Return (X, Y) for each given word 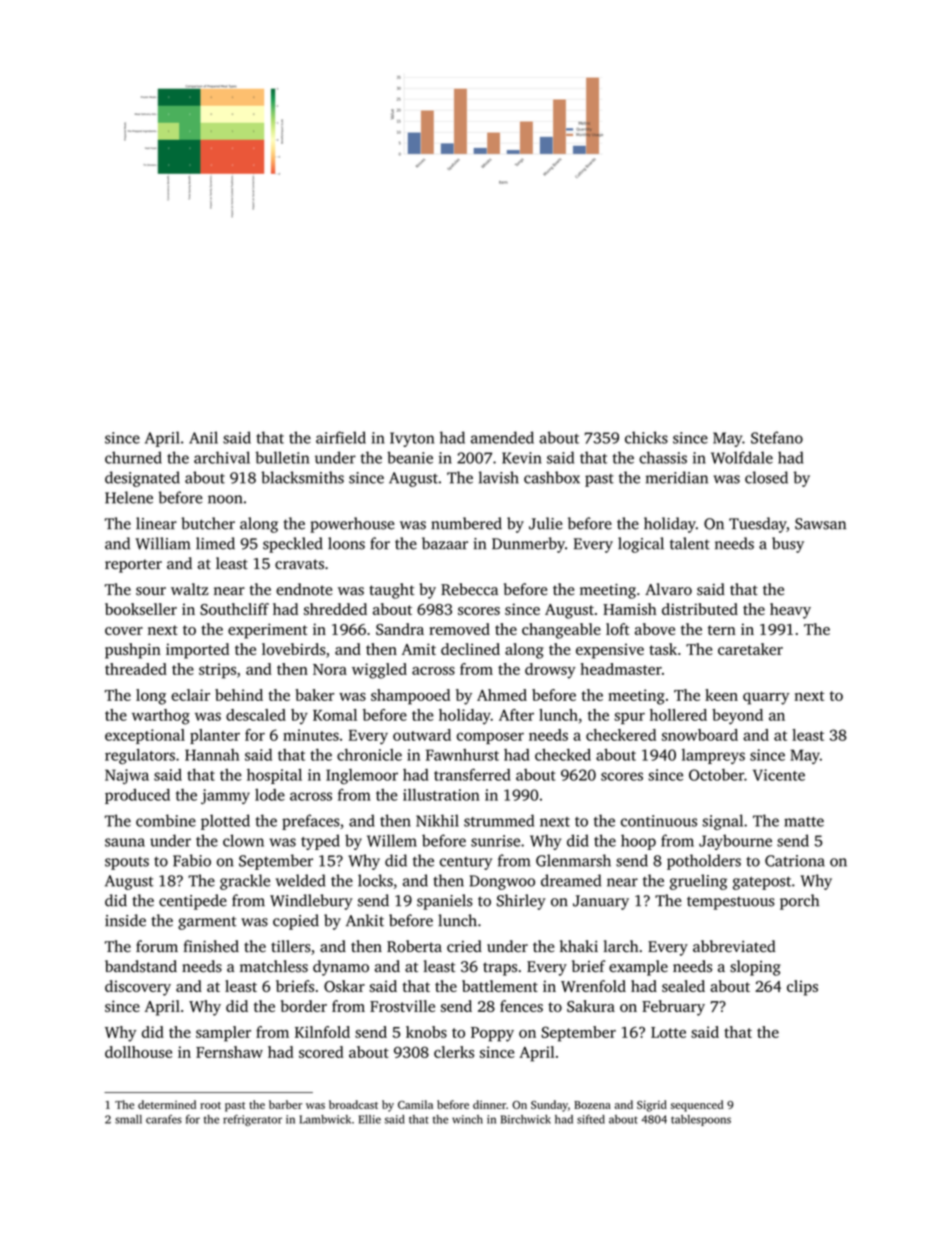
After (516, 715)
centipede (193, 902)
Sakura (591, 1006)
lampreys (713, 756)
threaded (136, 669)
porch (799, 902)
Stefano (777, 437)
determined (167, 1104)
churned (133, 457)
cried (464, 946)
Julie (546, 523)
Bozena (592, 1105)
